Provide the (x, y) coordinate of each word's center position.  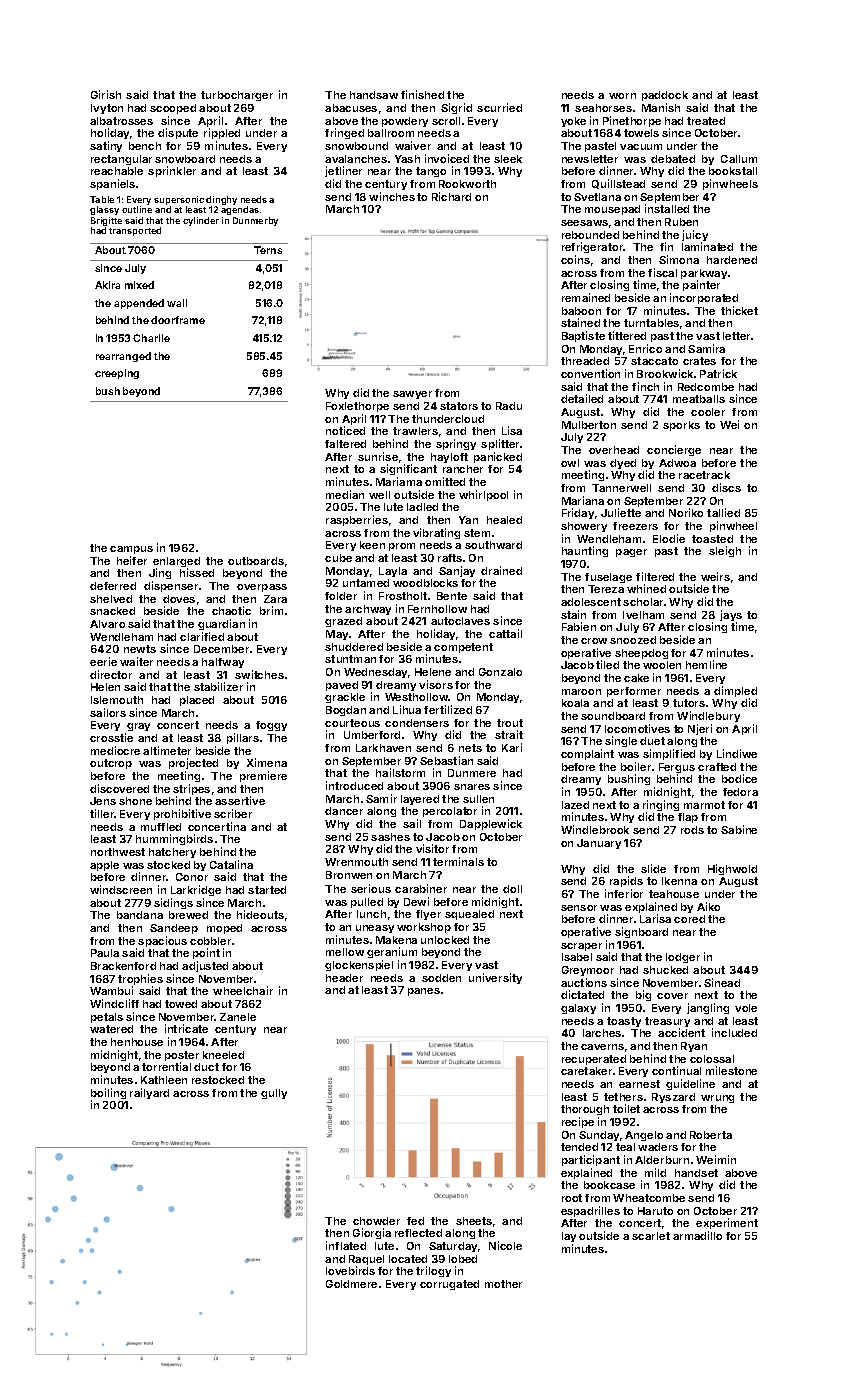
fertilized (448, 709)
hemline (706, 664)
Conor (192, 877)
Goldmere (351, 1284)
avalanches (356, 159)
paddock (665, 96)
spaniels (112, 184)
